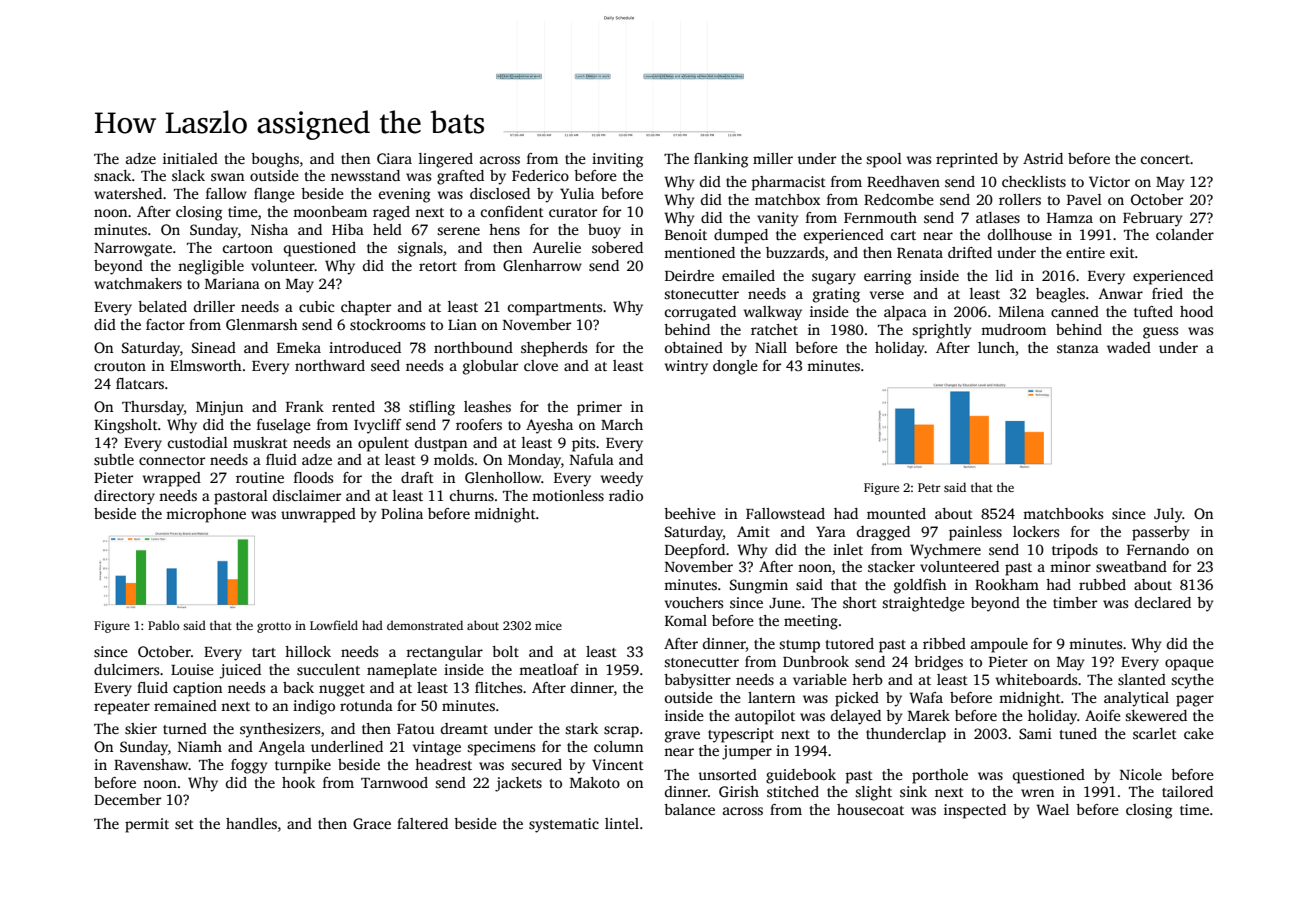 This document has height=924, width=1308. What do you see at coordinates (540, 175) in the document?
I see `Federico` at bounding box center [540, 175].
